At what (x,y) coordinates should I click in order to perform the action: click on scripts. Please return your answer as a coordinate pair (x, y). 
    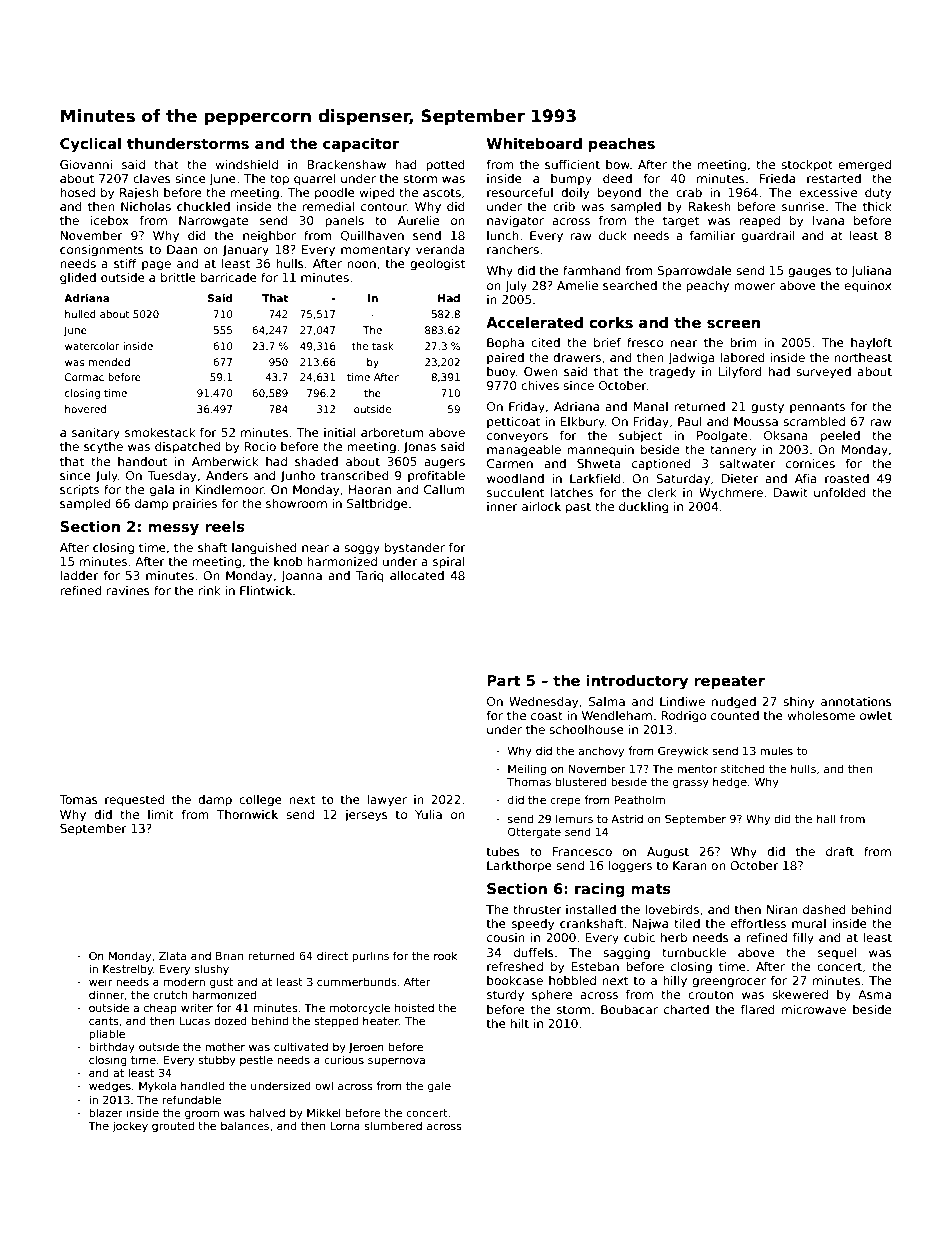
    Looking at the image, I should click on (79, 491).
